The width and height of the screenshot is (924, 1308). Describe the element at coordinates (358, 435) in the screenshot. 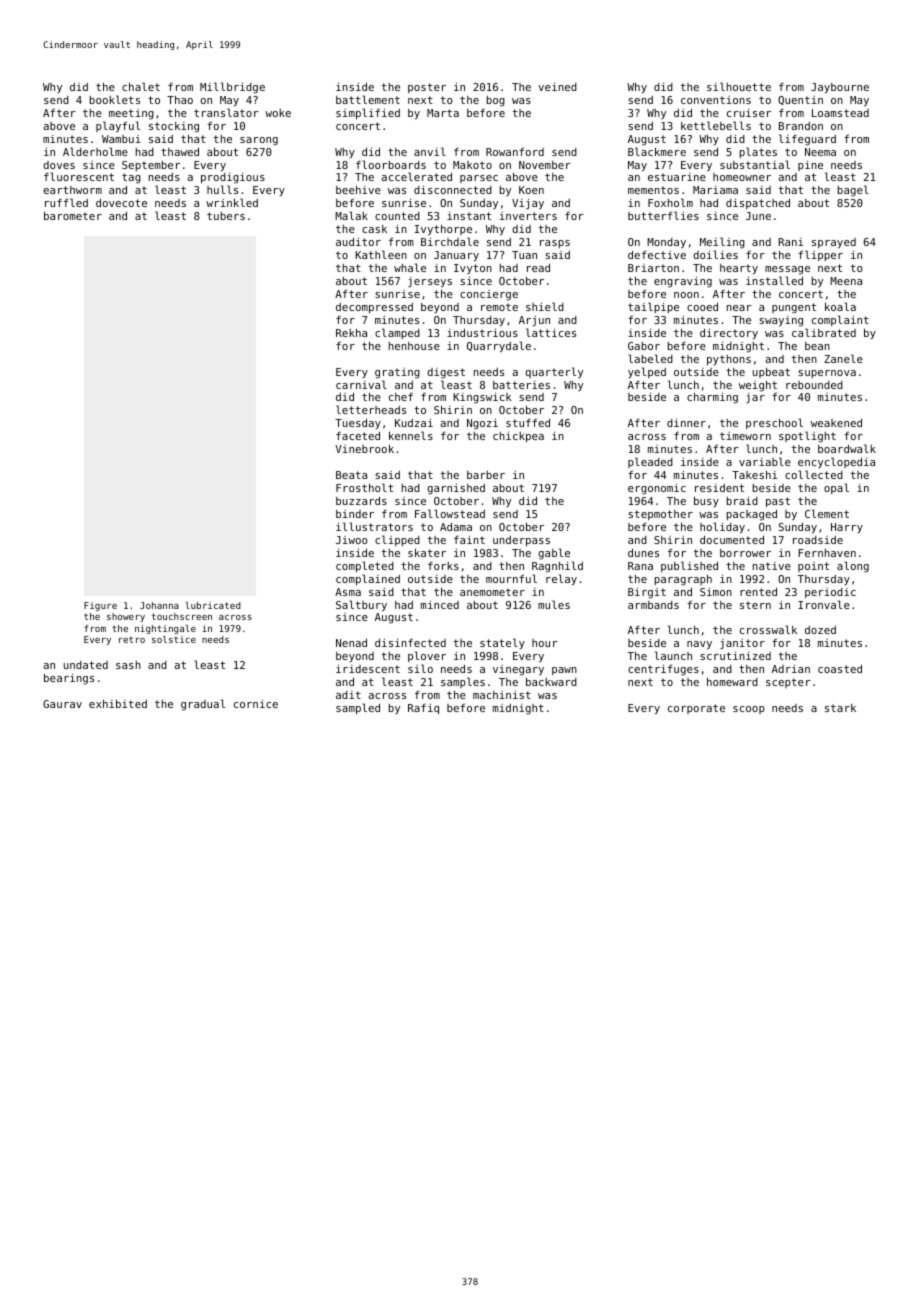

I see `faceted` at that location.
